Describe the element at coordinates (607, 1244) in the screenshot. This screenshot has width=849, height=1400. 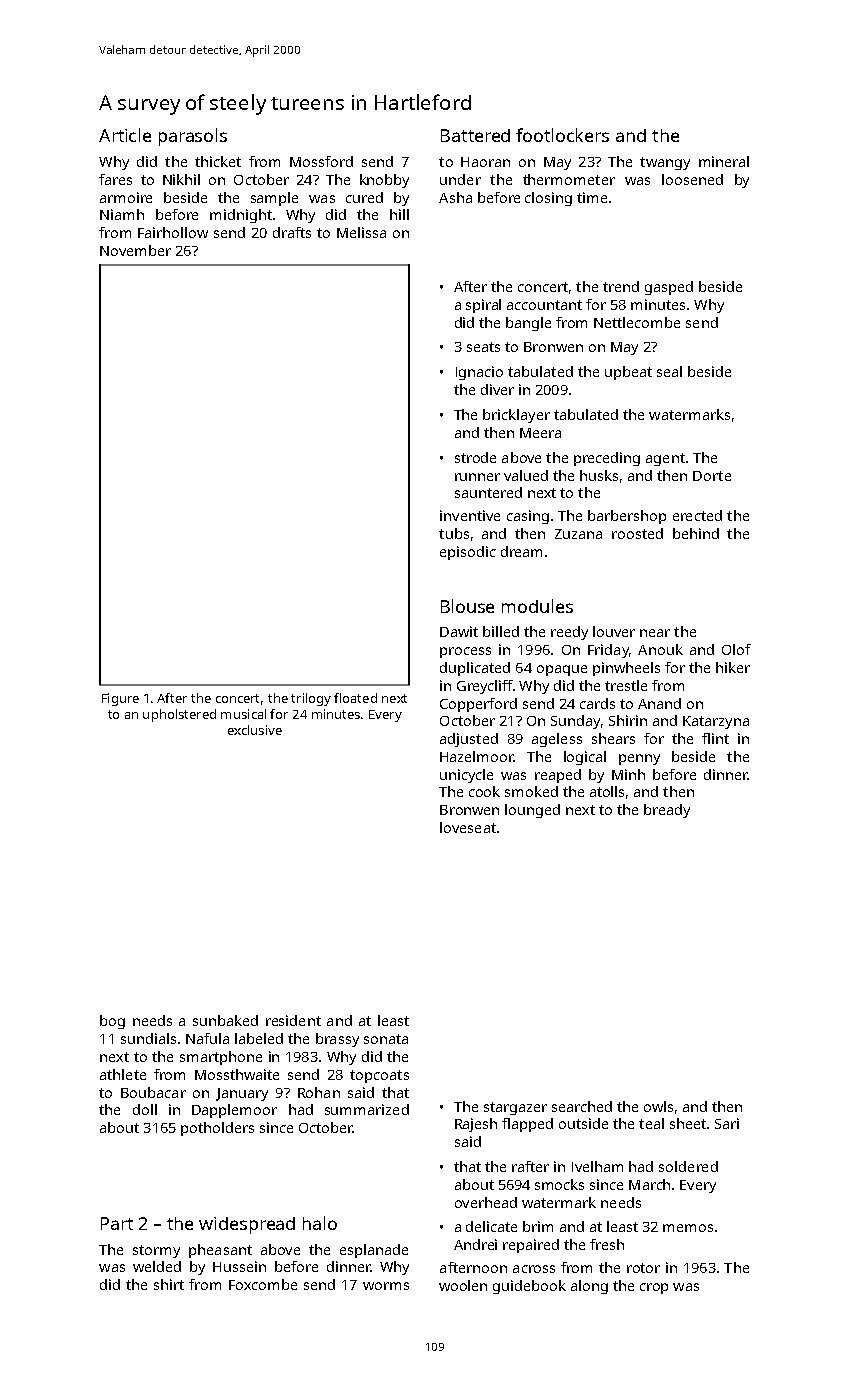
I see `fresh` at that location.
